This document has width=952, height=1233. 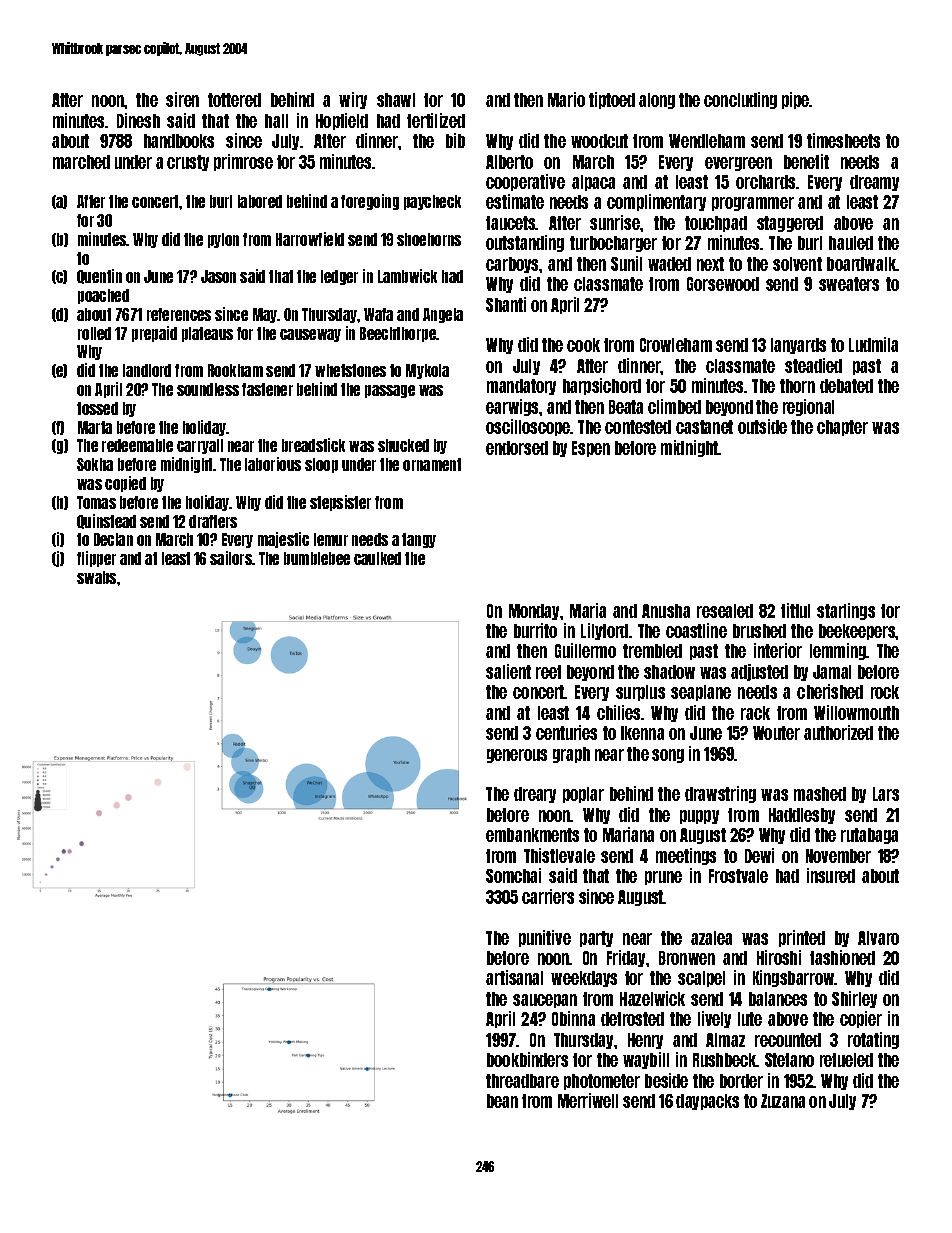 I want to click on saucepan, so click(x=545, y=1001).
